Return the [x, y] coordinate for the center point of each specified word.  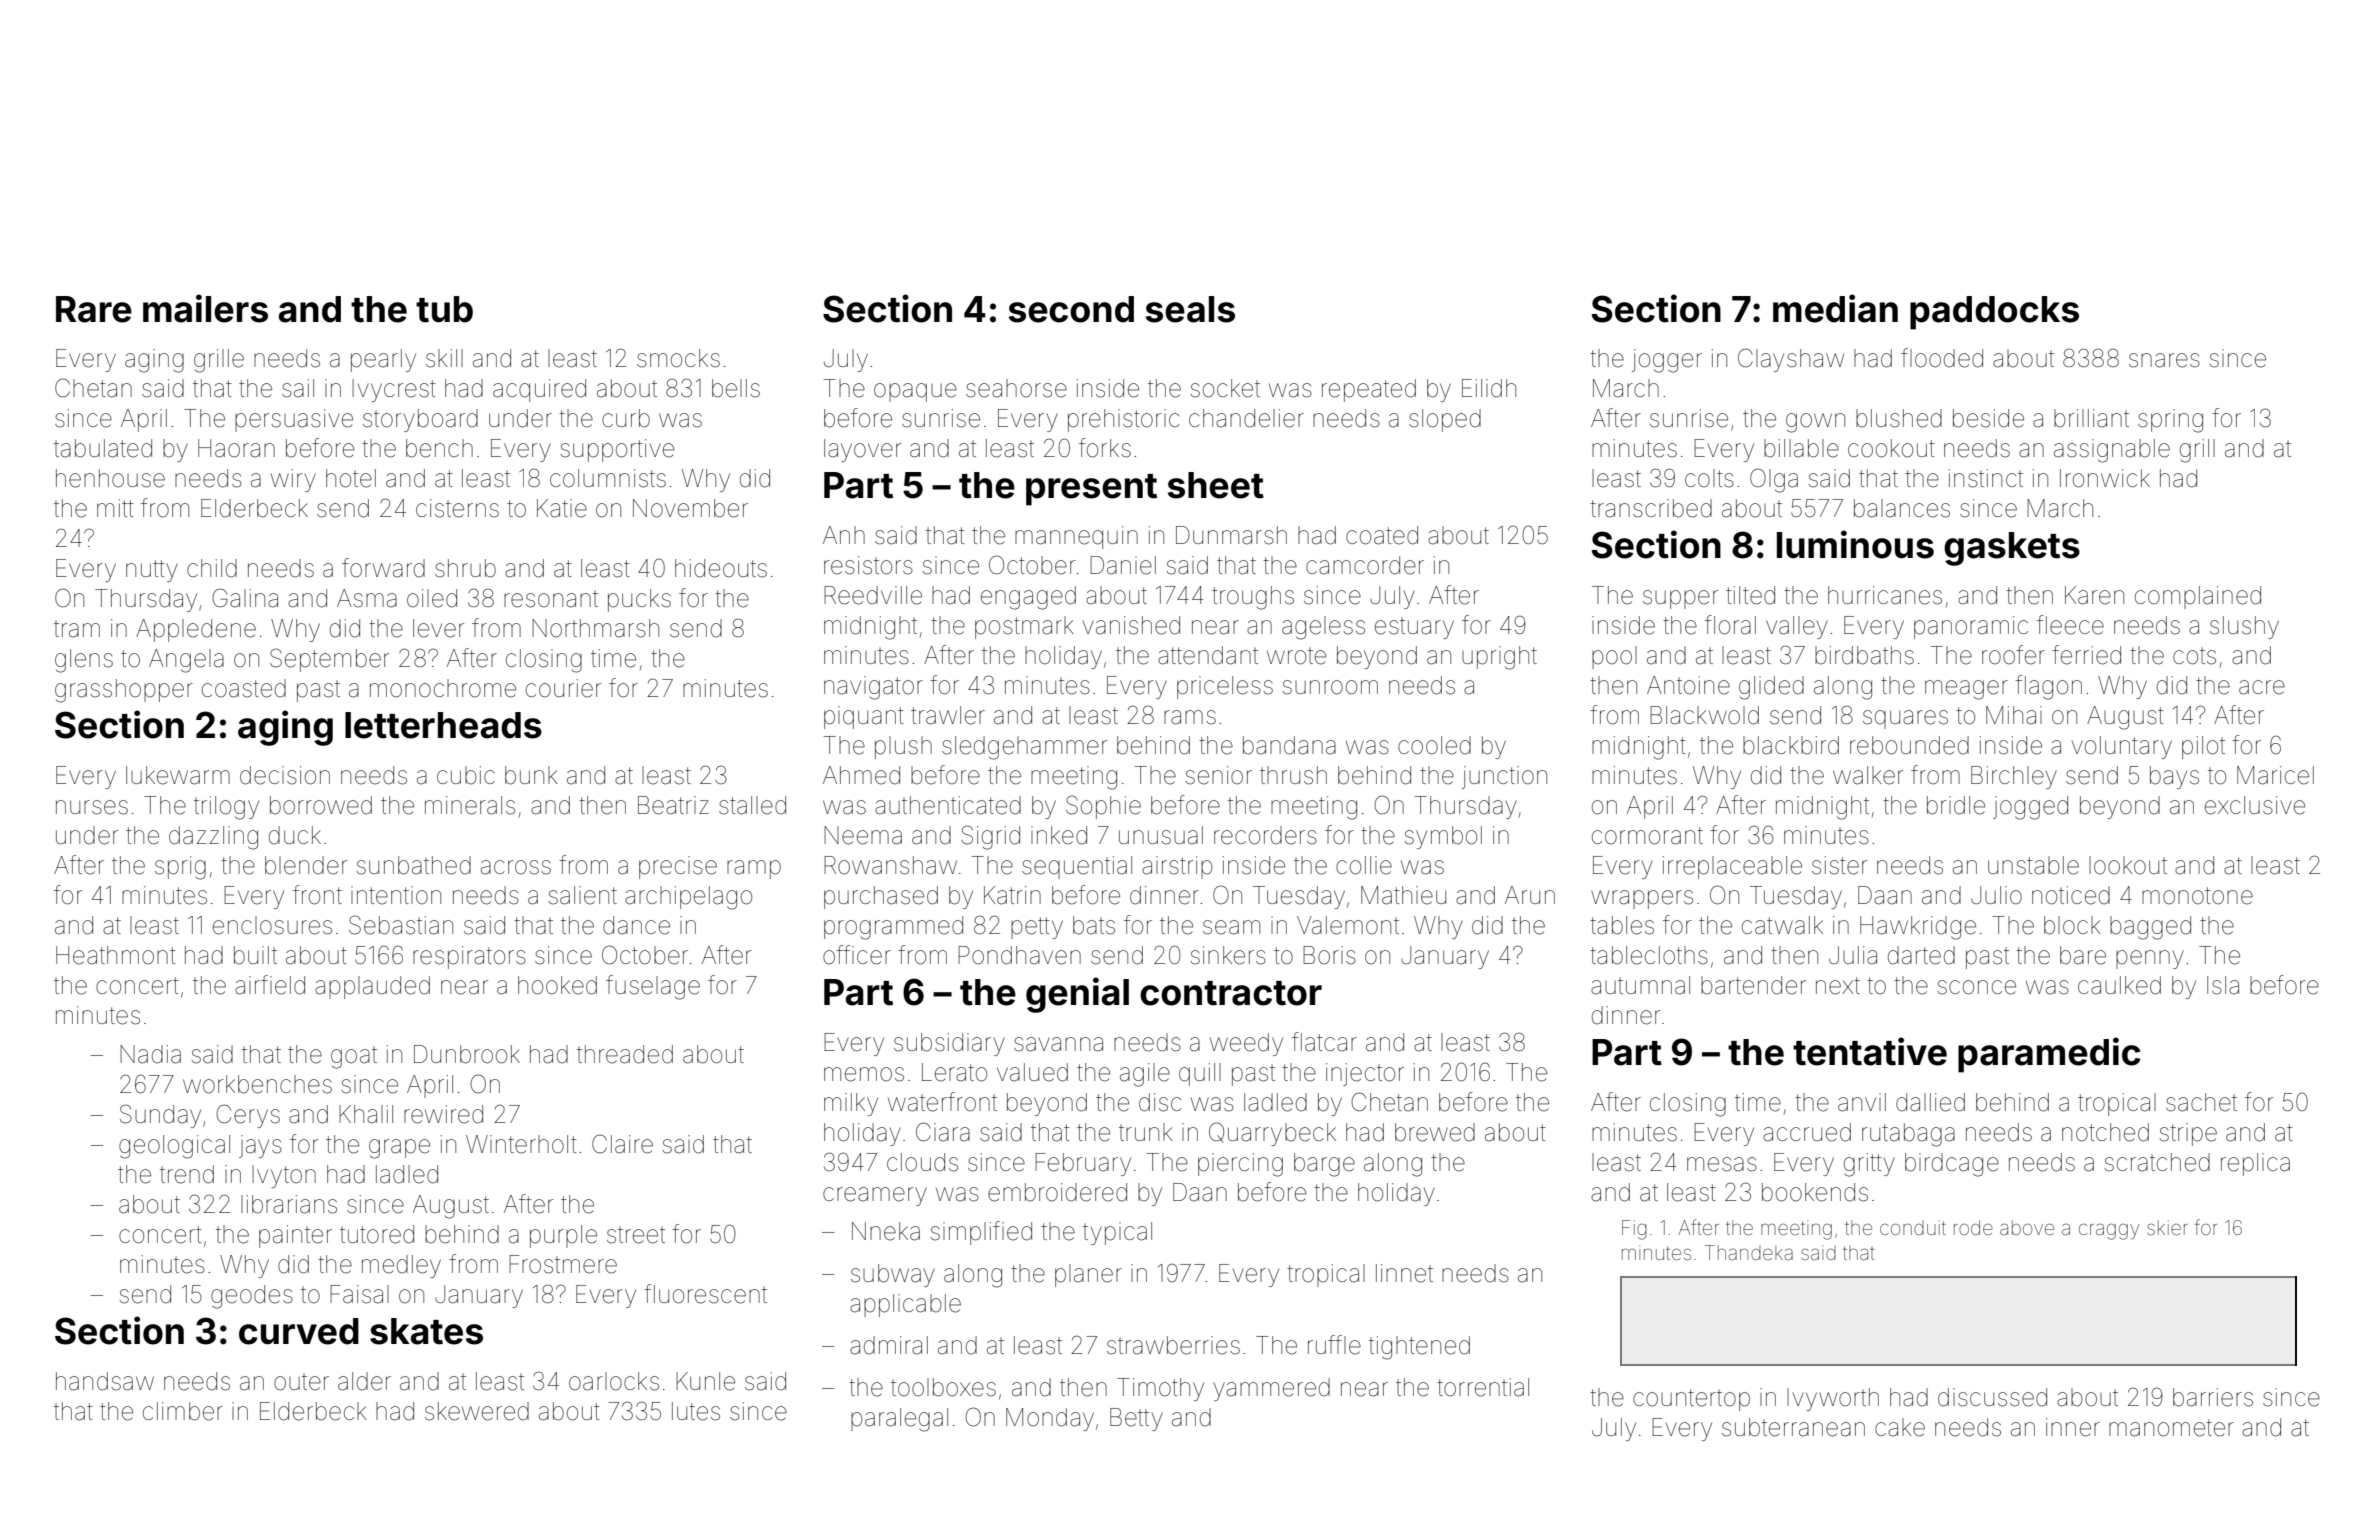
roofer [2013, 655]
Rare [94, 309]
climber [183, 1411]
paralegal [899, 1420]
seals [1190, 309]
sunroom [1330, 687]
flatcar [1324, 1042]
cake [1900, 1427]
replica [2255, 1164]
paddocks [1994, 313]
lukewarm [178, 775]
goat [354, 1058]
